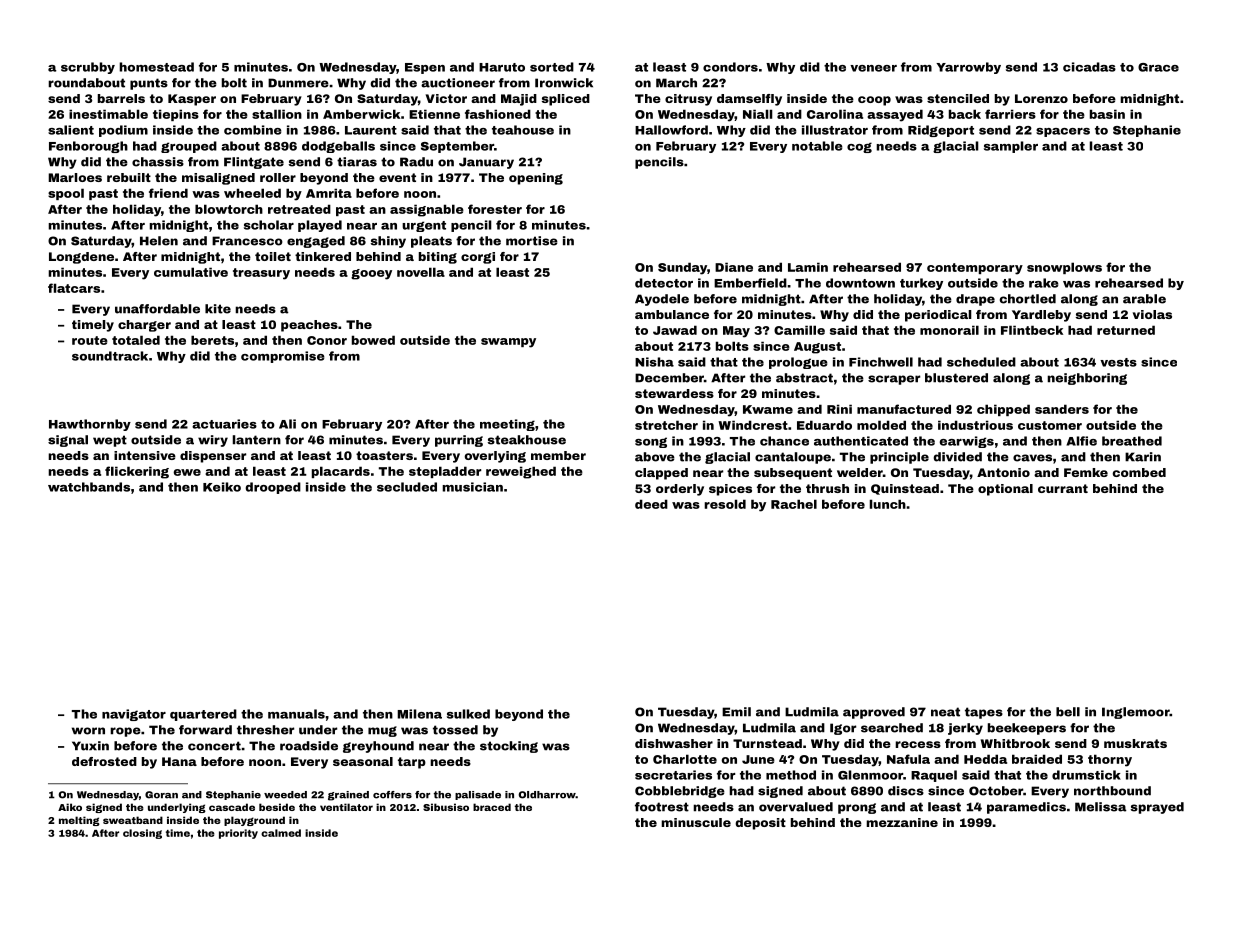 This document has height=952, width=1233. What do you see at coordinates (273, 488) in the document?
I see `drooped` at bounding box center [273, 488].
